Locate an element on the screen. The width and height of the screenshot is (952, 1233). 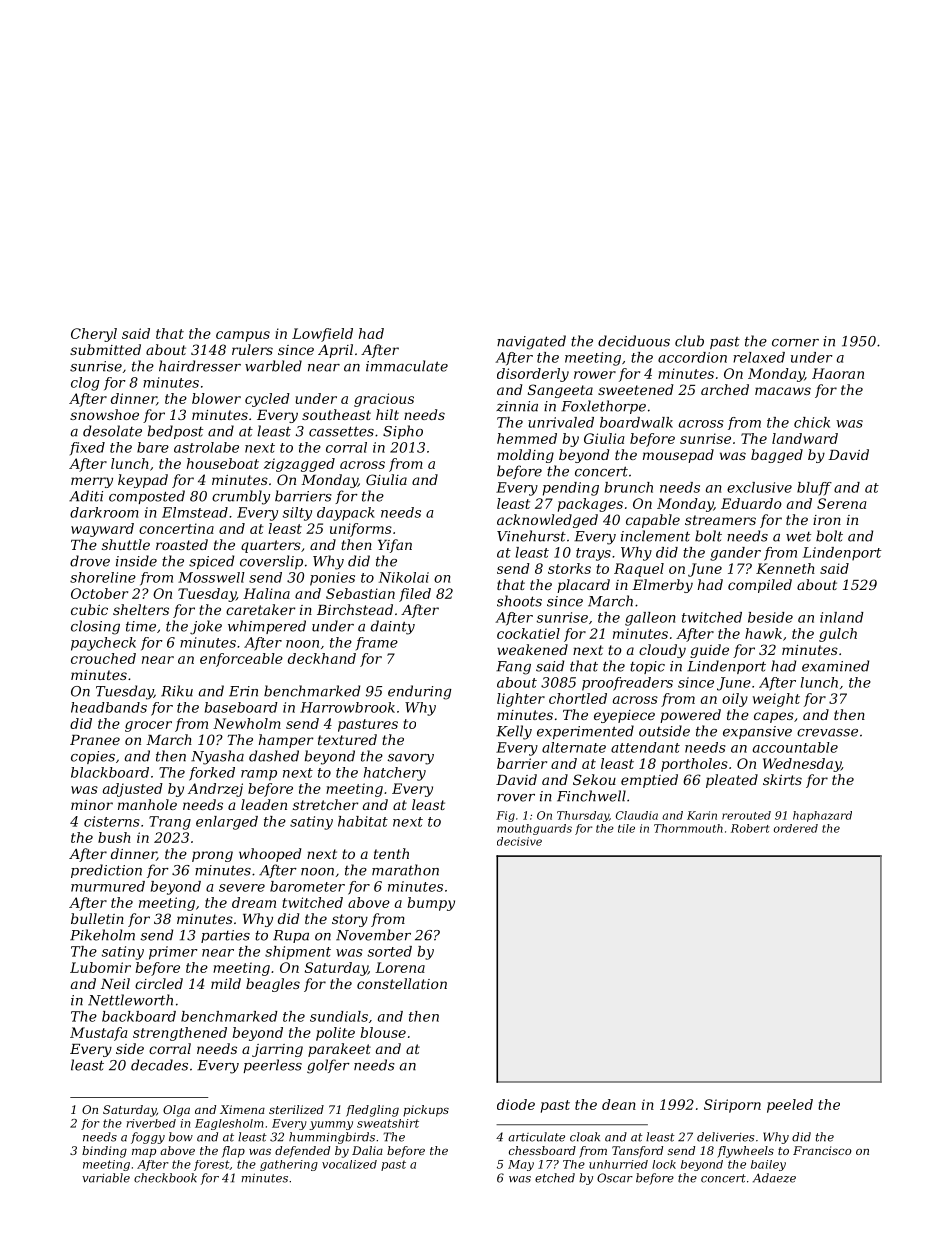
chick is located at coordinates (812, 422).
